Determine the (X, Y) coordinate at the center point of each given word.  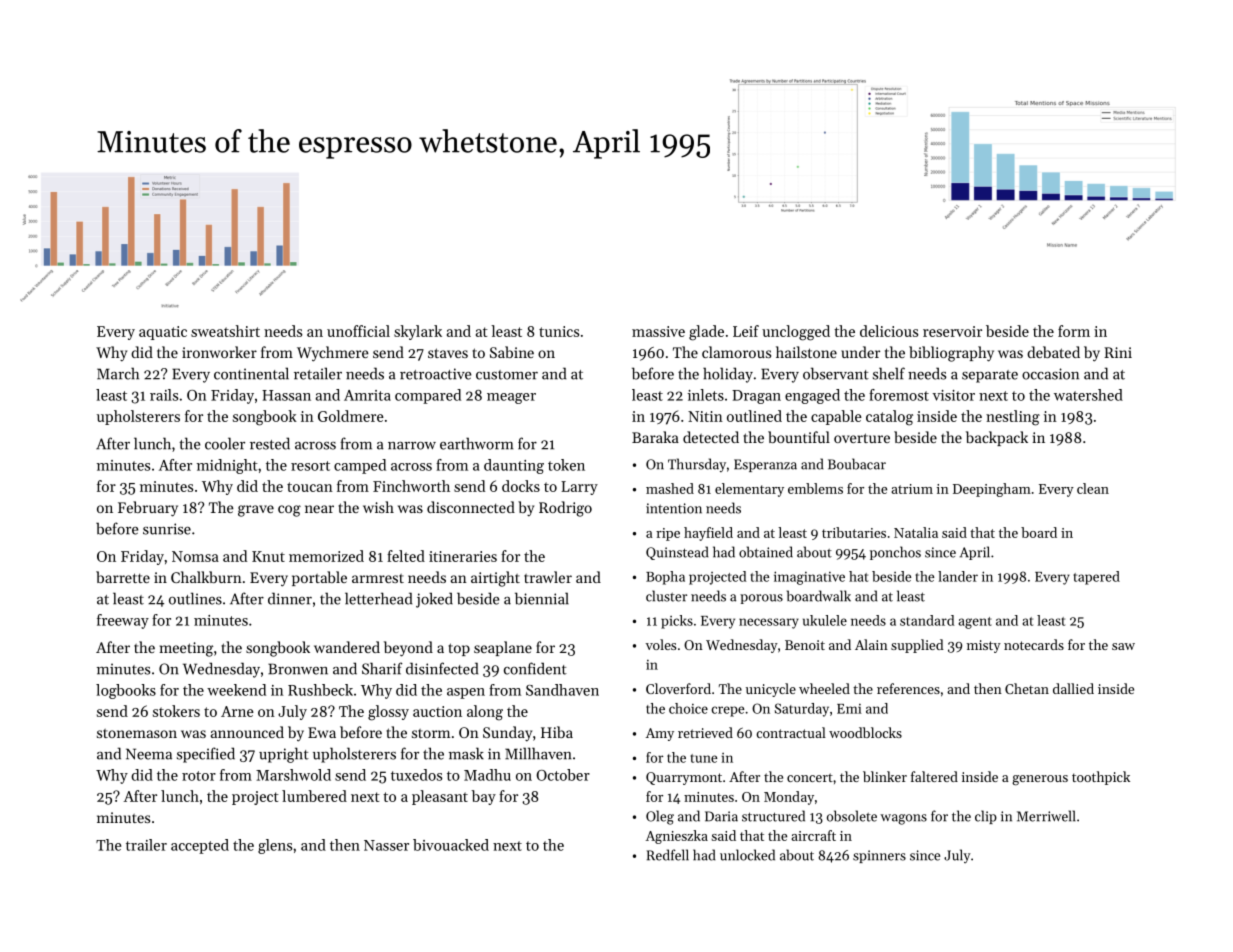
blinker (885, 776)
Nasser (386, 845)
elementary (749, 490)
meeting (186, 649)
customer (507, 375)
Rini (1118, 352)
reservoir (952, 331)
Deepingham (992, 490)
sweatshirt (225, 331)
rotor (199, 776)
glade (706, 333)
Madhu (487, 775)
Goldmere (351, 416)
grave (256, 511)
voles (661, 644)
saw (1123, 646)
